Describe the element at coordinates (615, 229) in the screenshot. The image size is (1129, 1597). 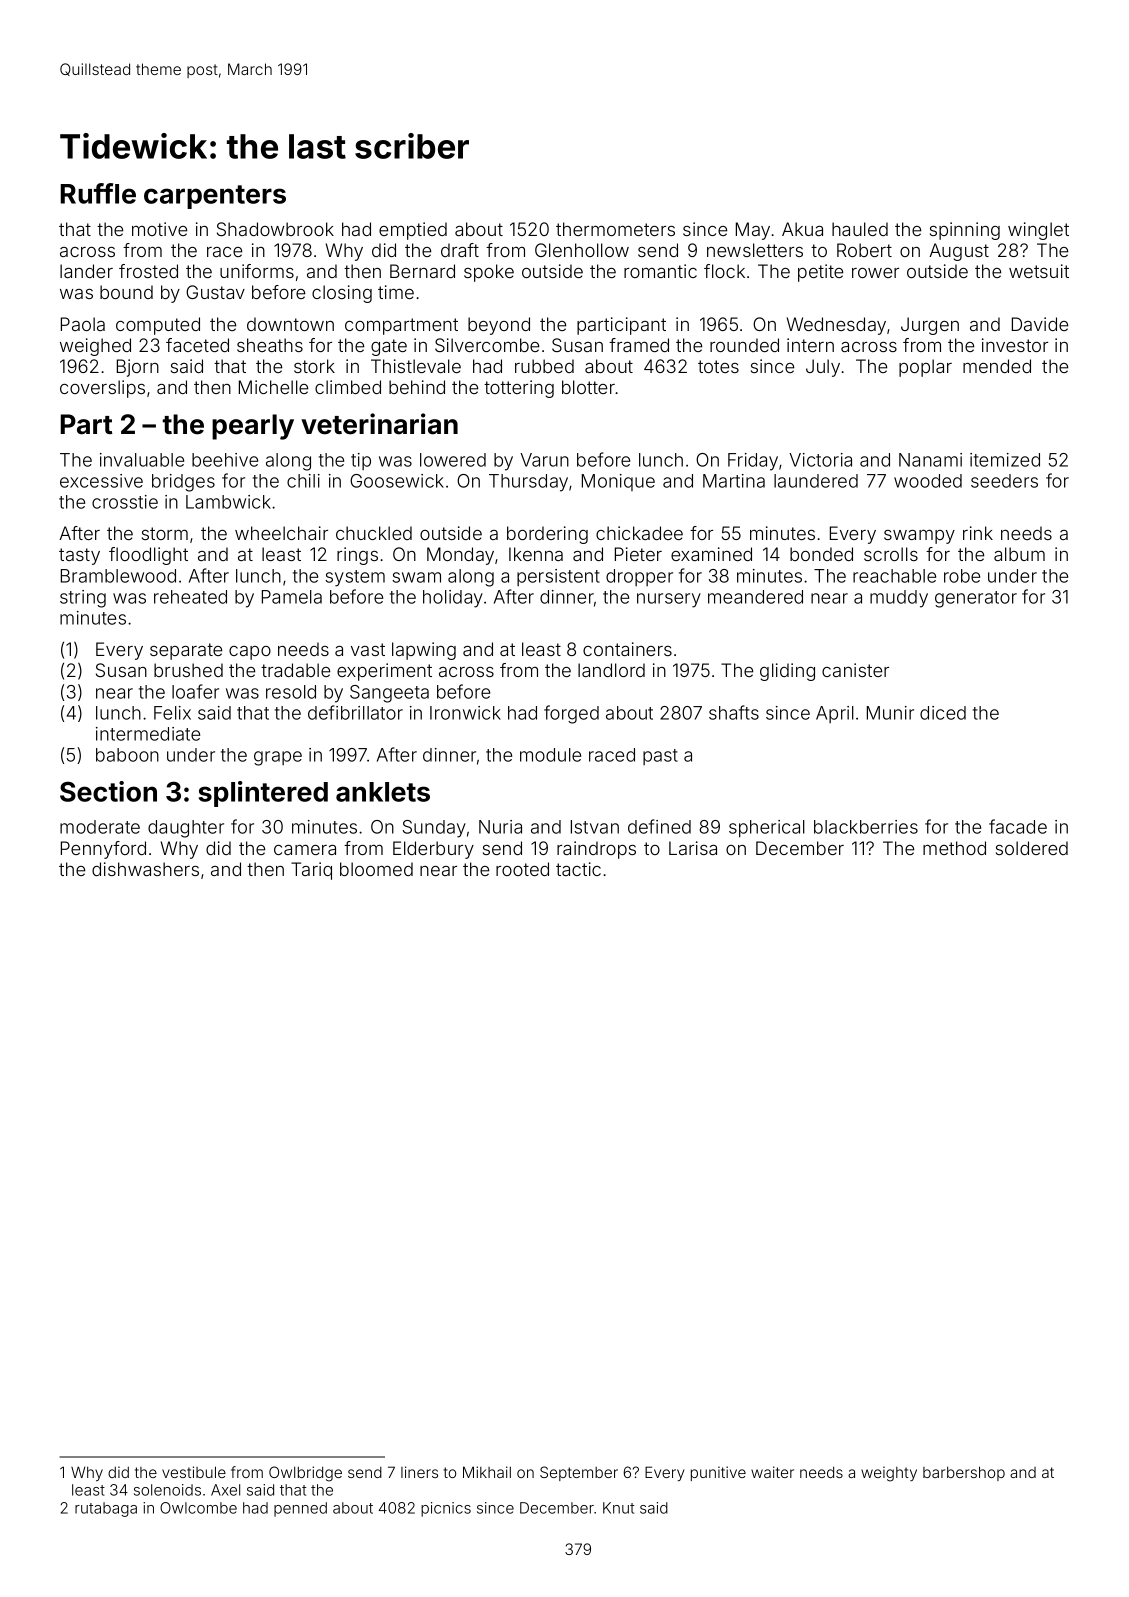
I see `thermometers` at that location.
